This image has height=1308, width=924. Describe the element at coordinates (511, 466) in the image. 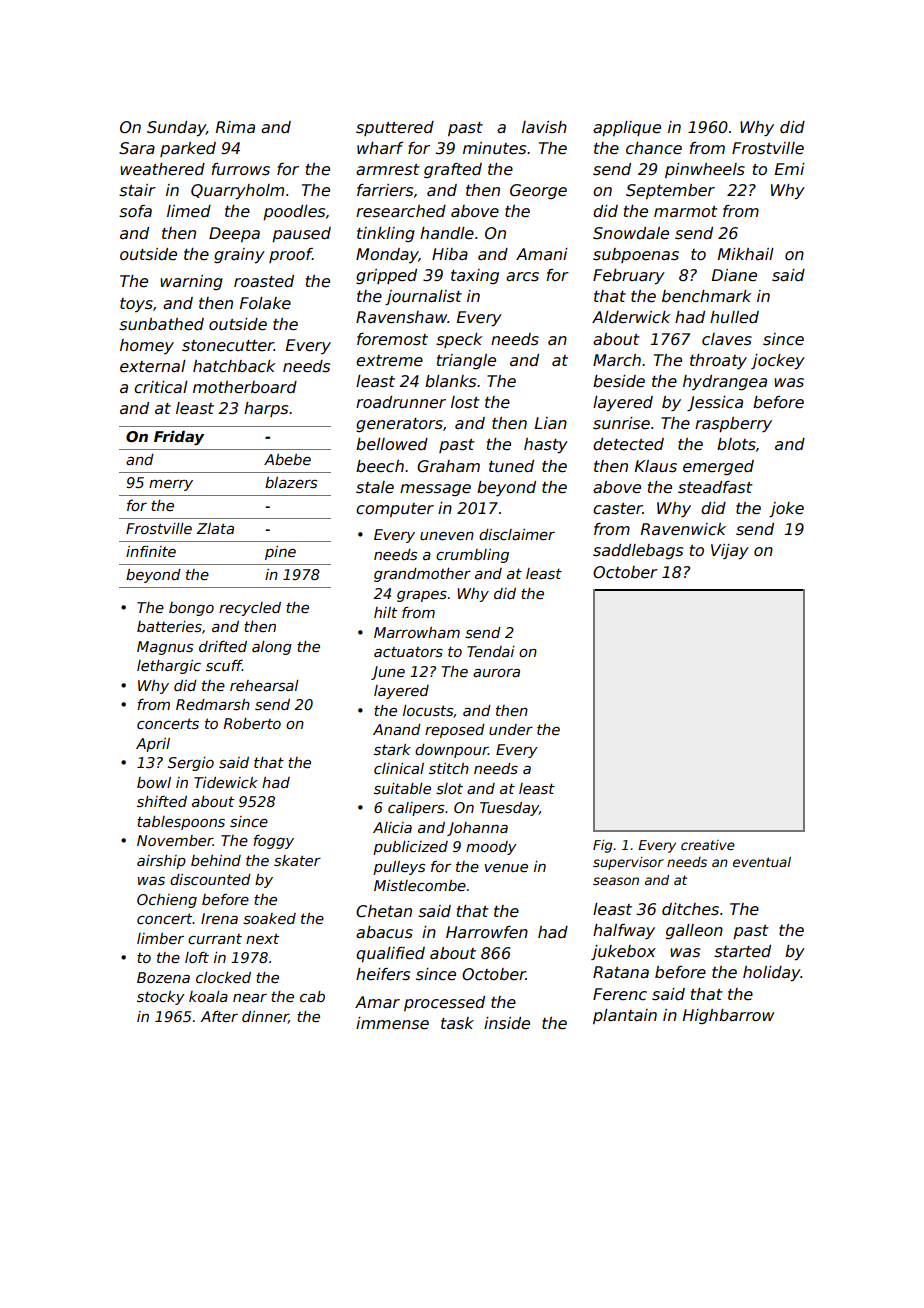

I see `tuned` at that location.
